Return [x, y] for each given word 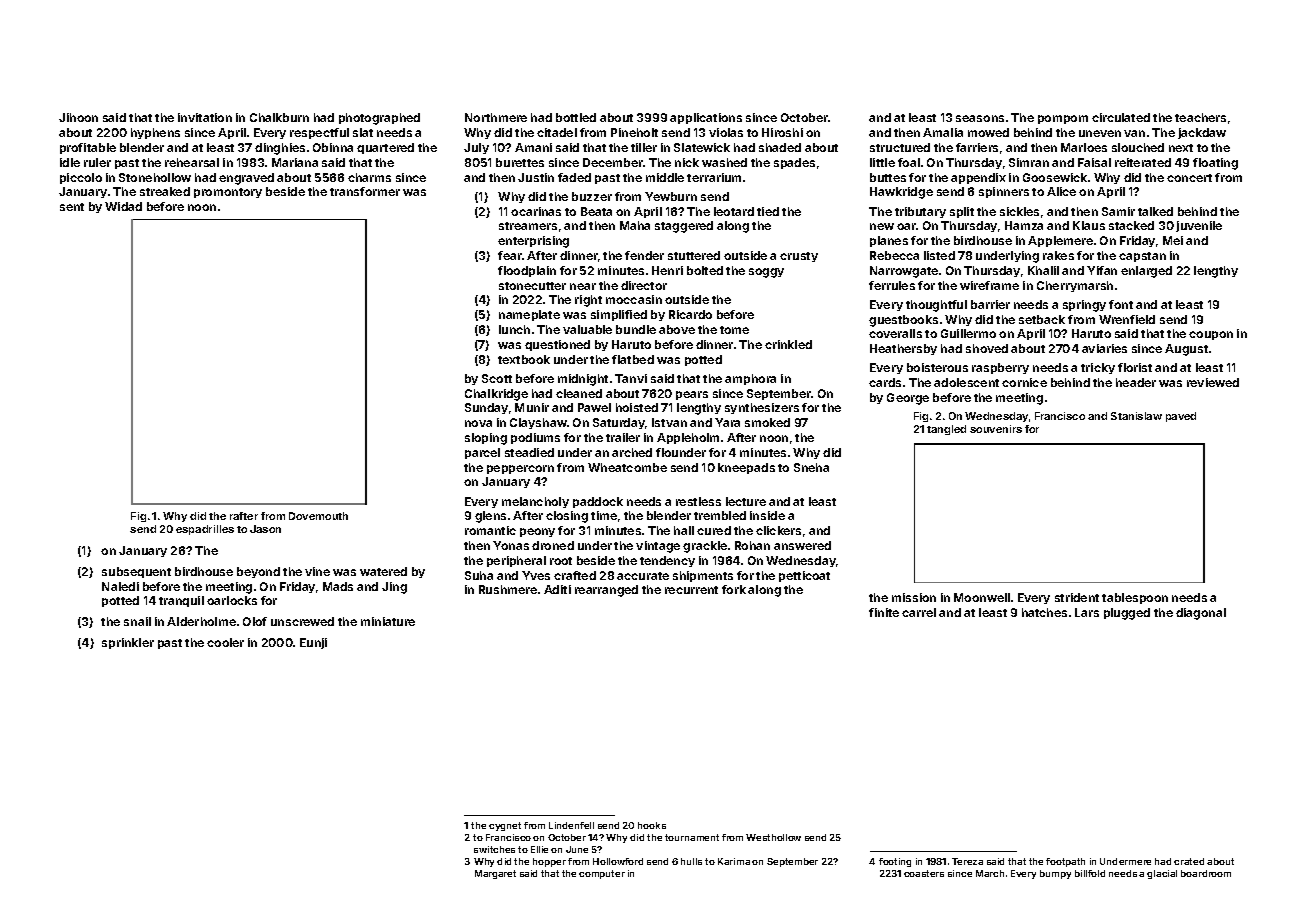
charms [369, 177]
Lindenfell [571, 825]
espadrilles [205, 530]
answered [802, 545]
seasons [980, 118]
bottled [576, 117]
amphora [750, 379]
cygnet [505, 826]
